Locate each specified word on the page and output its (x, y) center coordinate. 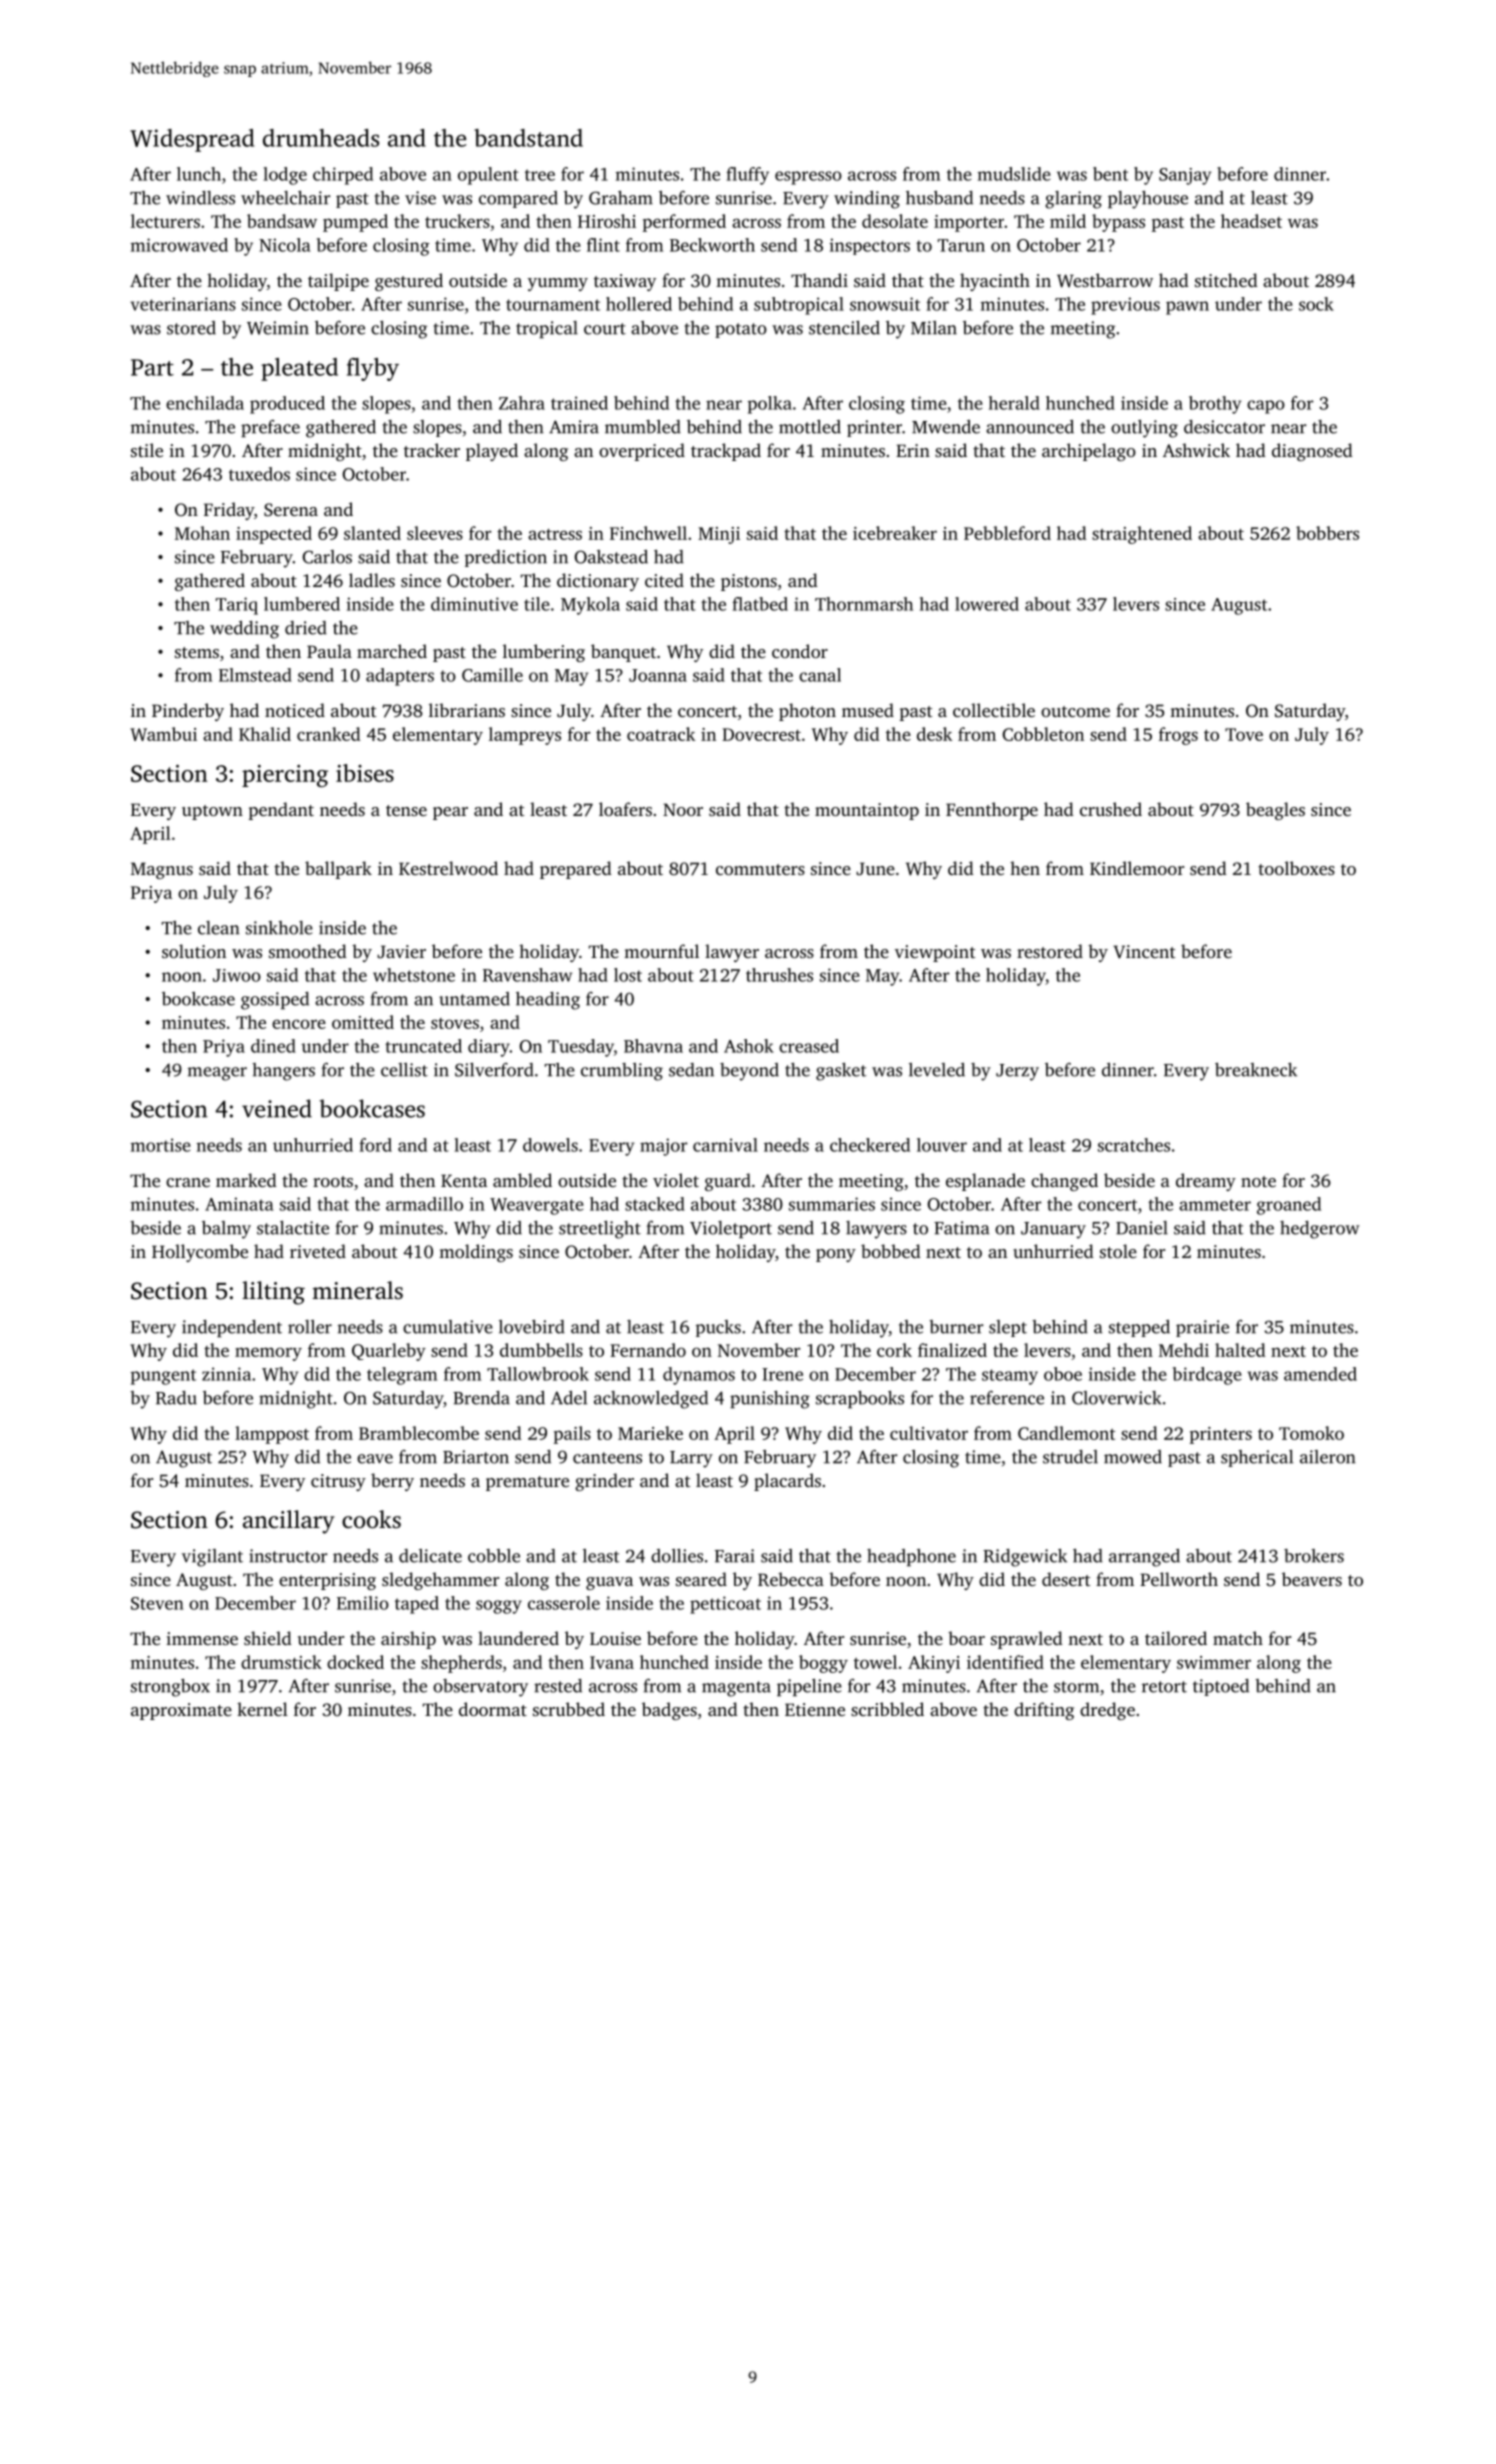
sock (1316, 304)
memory (268, 1354)
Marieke (650, 1433)
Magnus (162, 870)
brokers (1314, 1556)
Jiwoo (237, 975)
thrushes (779, 975)
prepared (576, 870)
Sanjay (1185, 176)
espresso (808, 178)
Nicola (285, 245)
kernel (262, 1709)
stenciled (844, 328)
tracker (432, 450)
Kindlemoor (1137, 868)
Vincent (1144, 952)
